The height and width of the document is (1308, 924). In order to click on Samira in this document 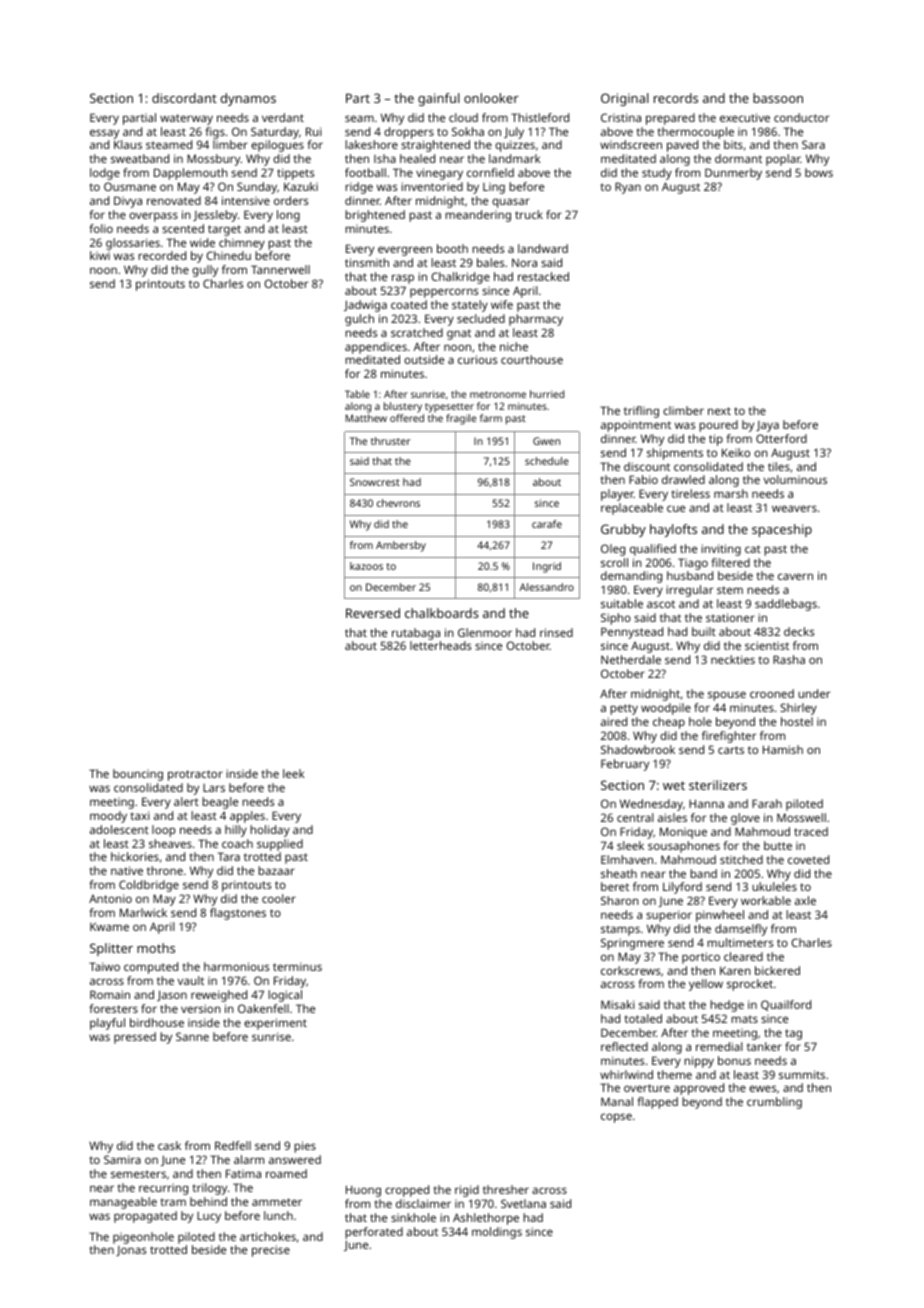, I will do `click(122, 1159)`.
